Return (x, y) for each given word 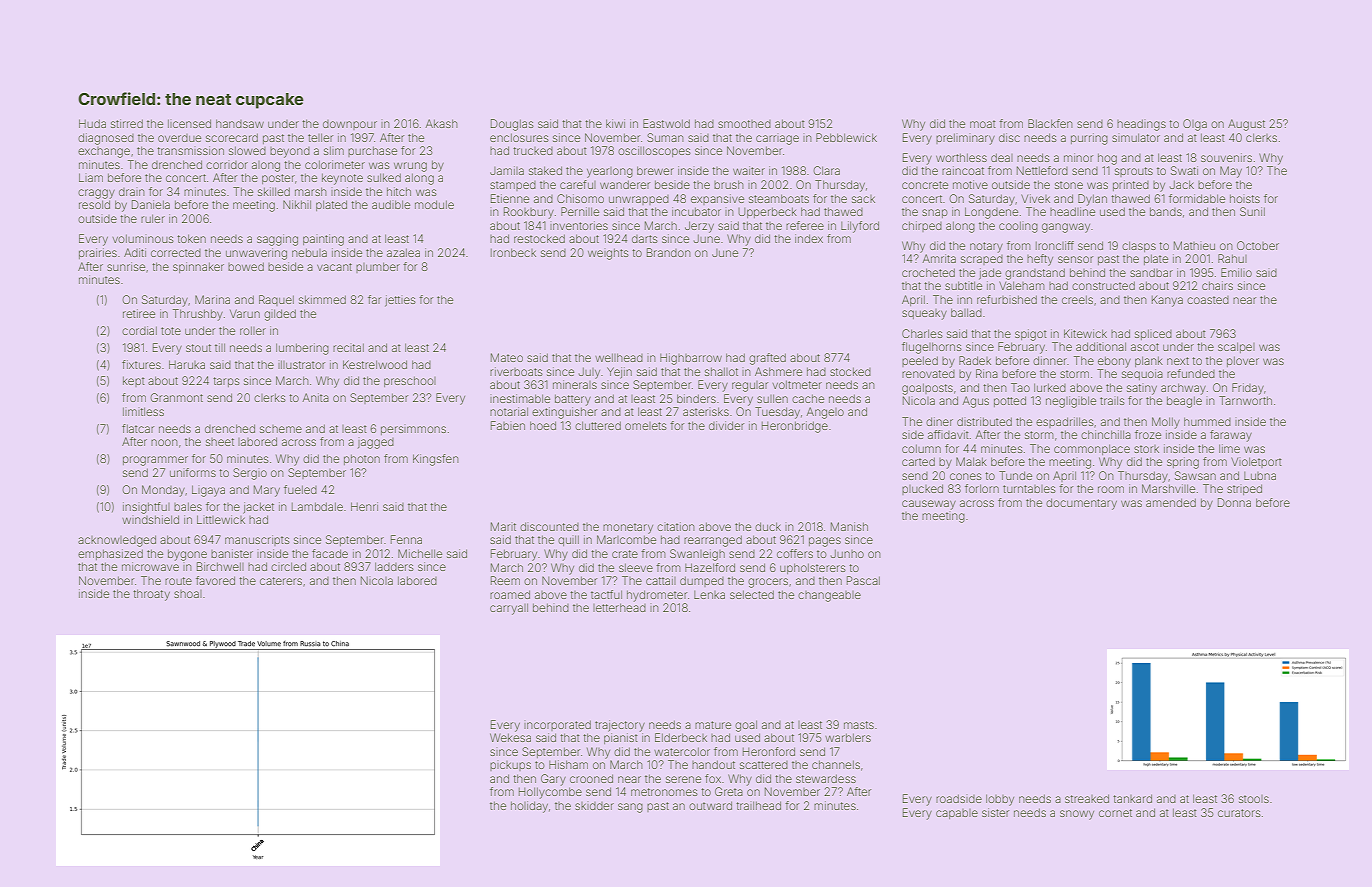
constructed (1103, 285)
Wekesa (510, 737)
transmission (190, 150)
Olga (1195, 125)
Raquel (276, 300)
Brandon (669, 252)
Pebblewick (846, 137)
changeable (829, 596)
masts (859, 725)
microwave (150, 566)
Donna (1234, 502)
